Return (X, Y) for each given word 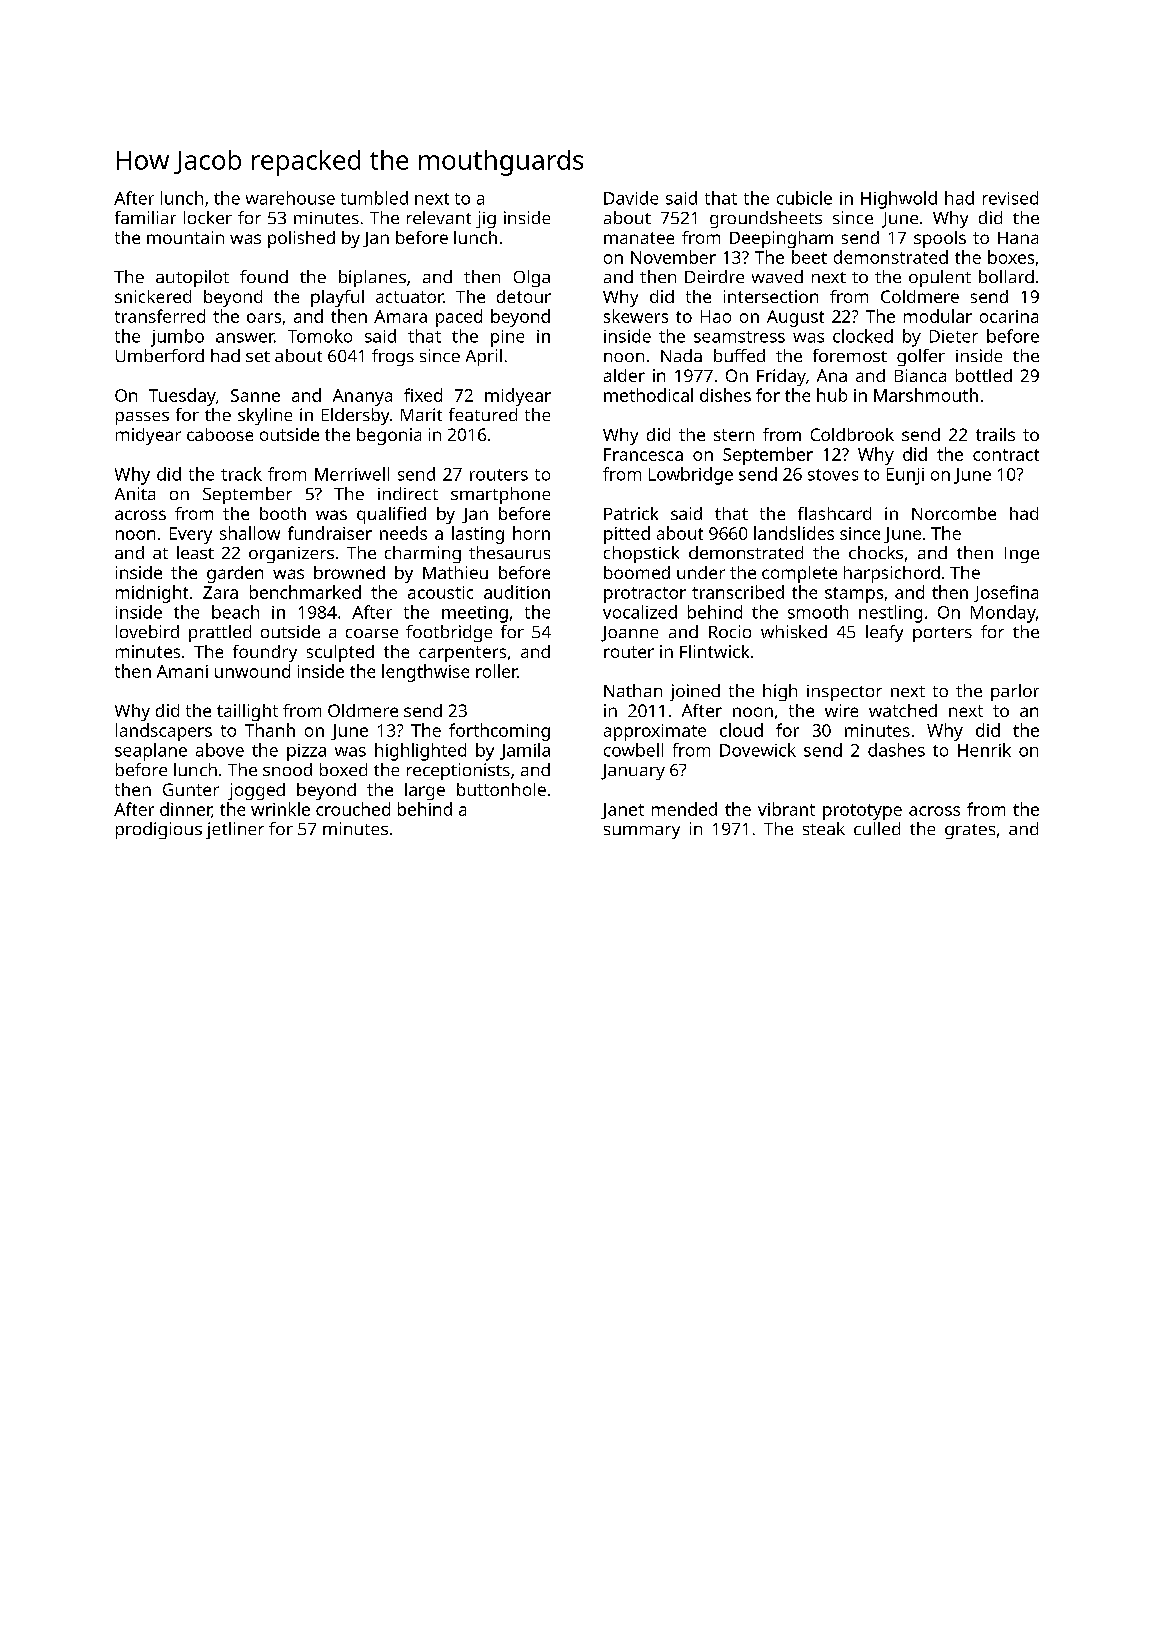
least (195, 552)
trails (995, 434)
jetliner (235, 830)
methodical (648, 395)
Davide (631, 198)
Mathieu (455, 572)
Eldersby (355, 416)
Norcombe (954, 513)
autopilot (192, 278)
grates (970, 831)
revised (1010, 198)
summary (642, 832)
